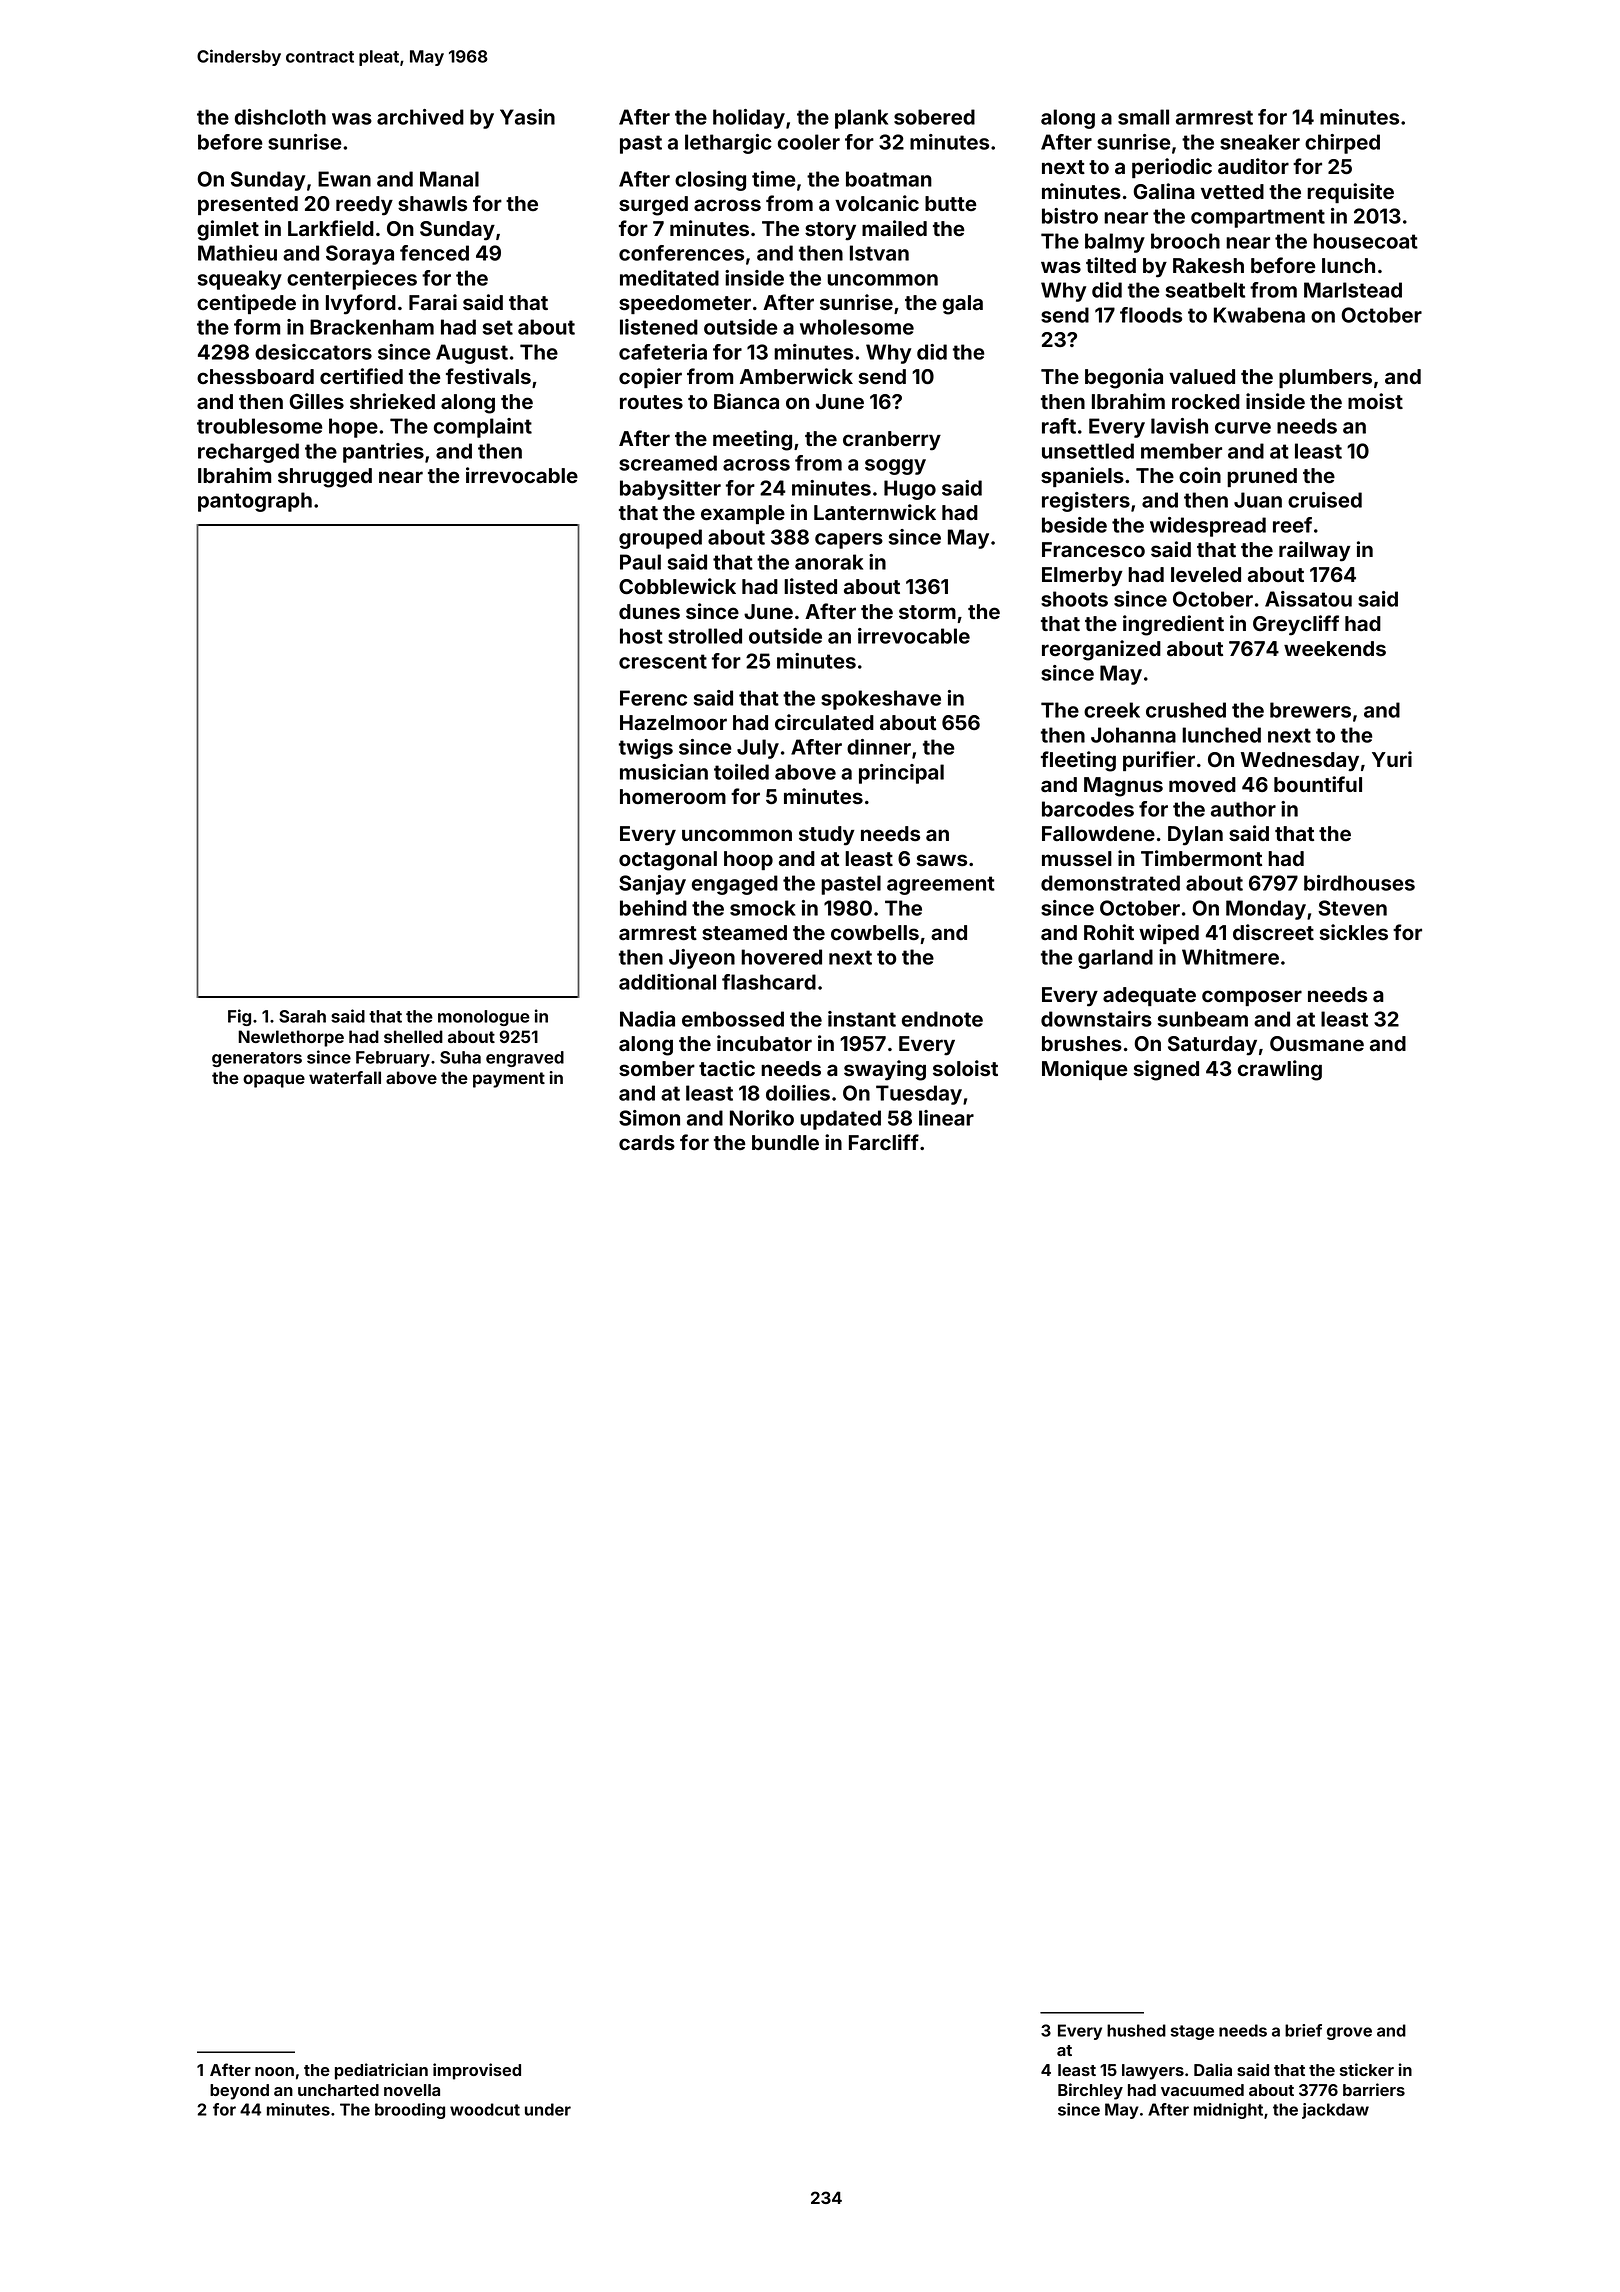 This page has height=2292, width=1620. What do you see at coordinates (749, 119) in the page?
I see `holiday` at bounding box center [749, 119].
